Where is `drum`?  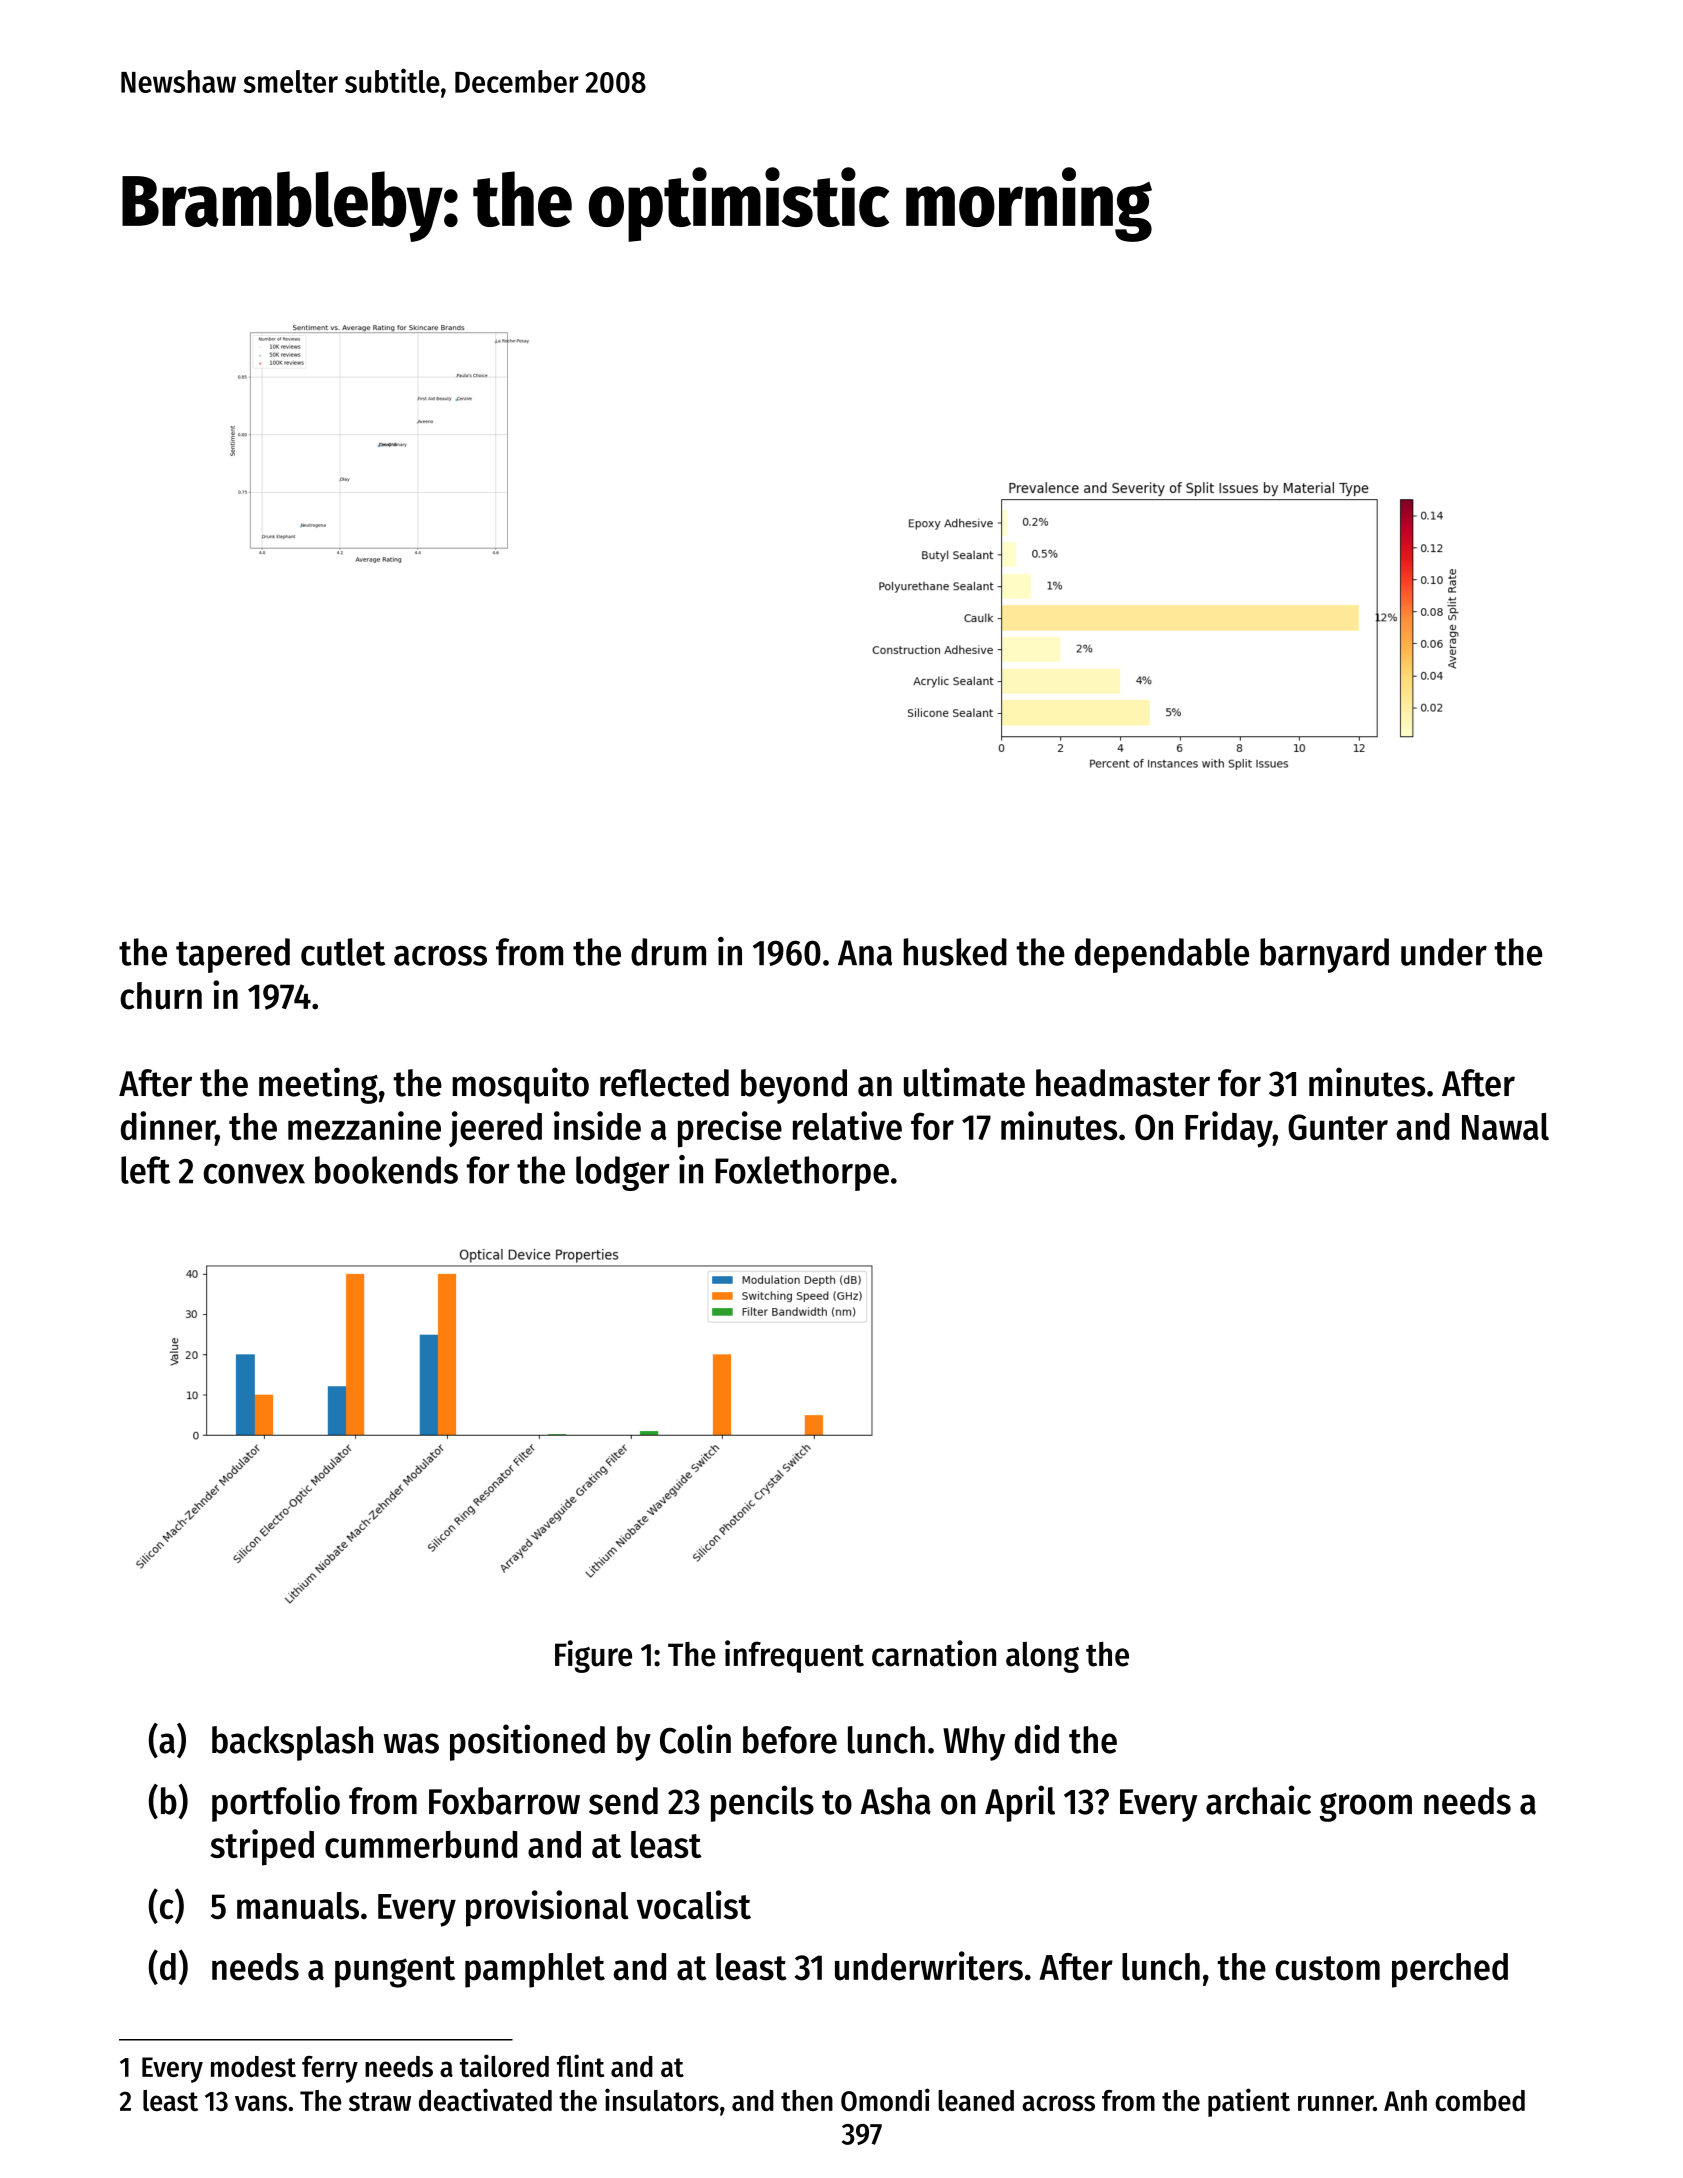
drum is located at coordinates (668, 952).
